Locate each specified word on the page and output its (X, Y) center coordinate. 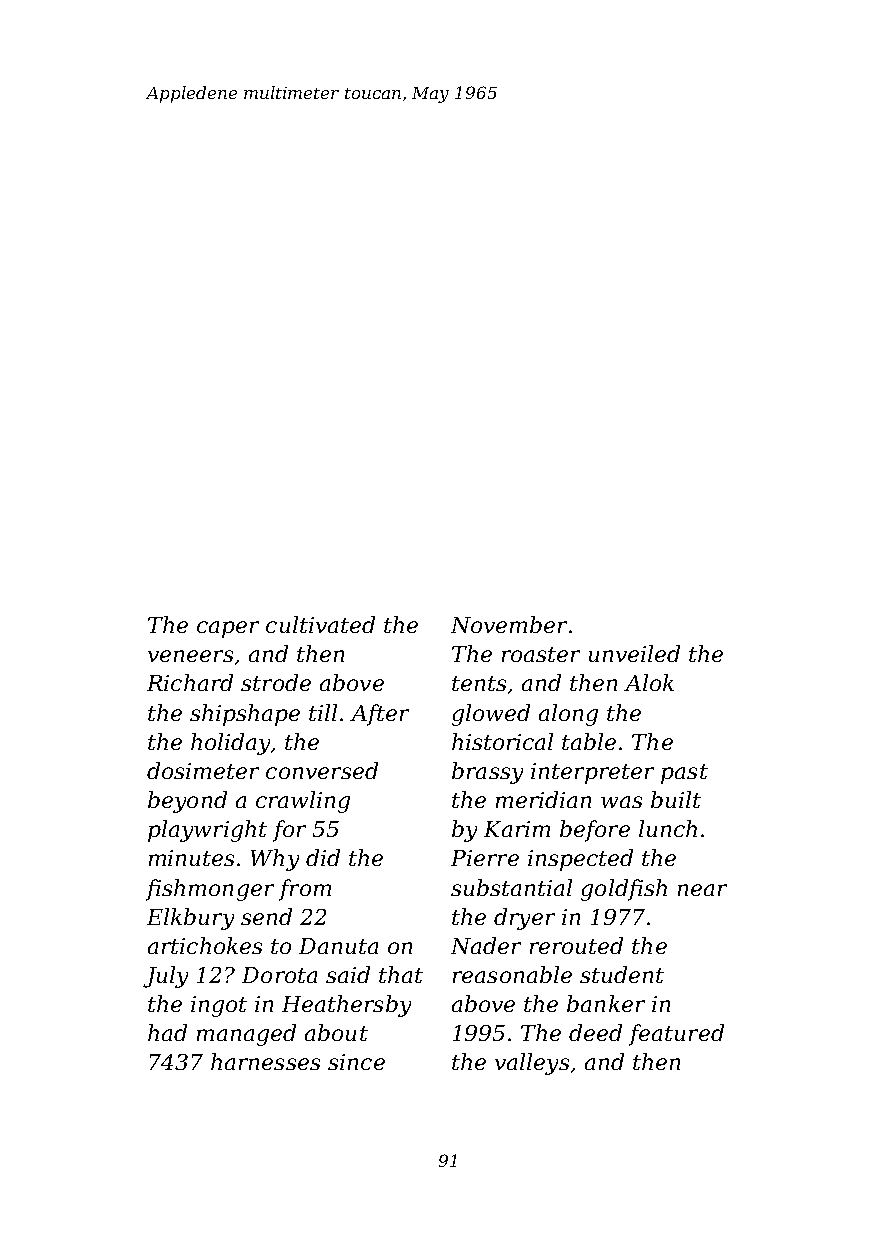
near (702, 890)
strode (276, 682)
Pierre (485, 858)
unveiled (634, 653)
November (509, 624)
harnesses (265, 1061)
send (266, 916)
